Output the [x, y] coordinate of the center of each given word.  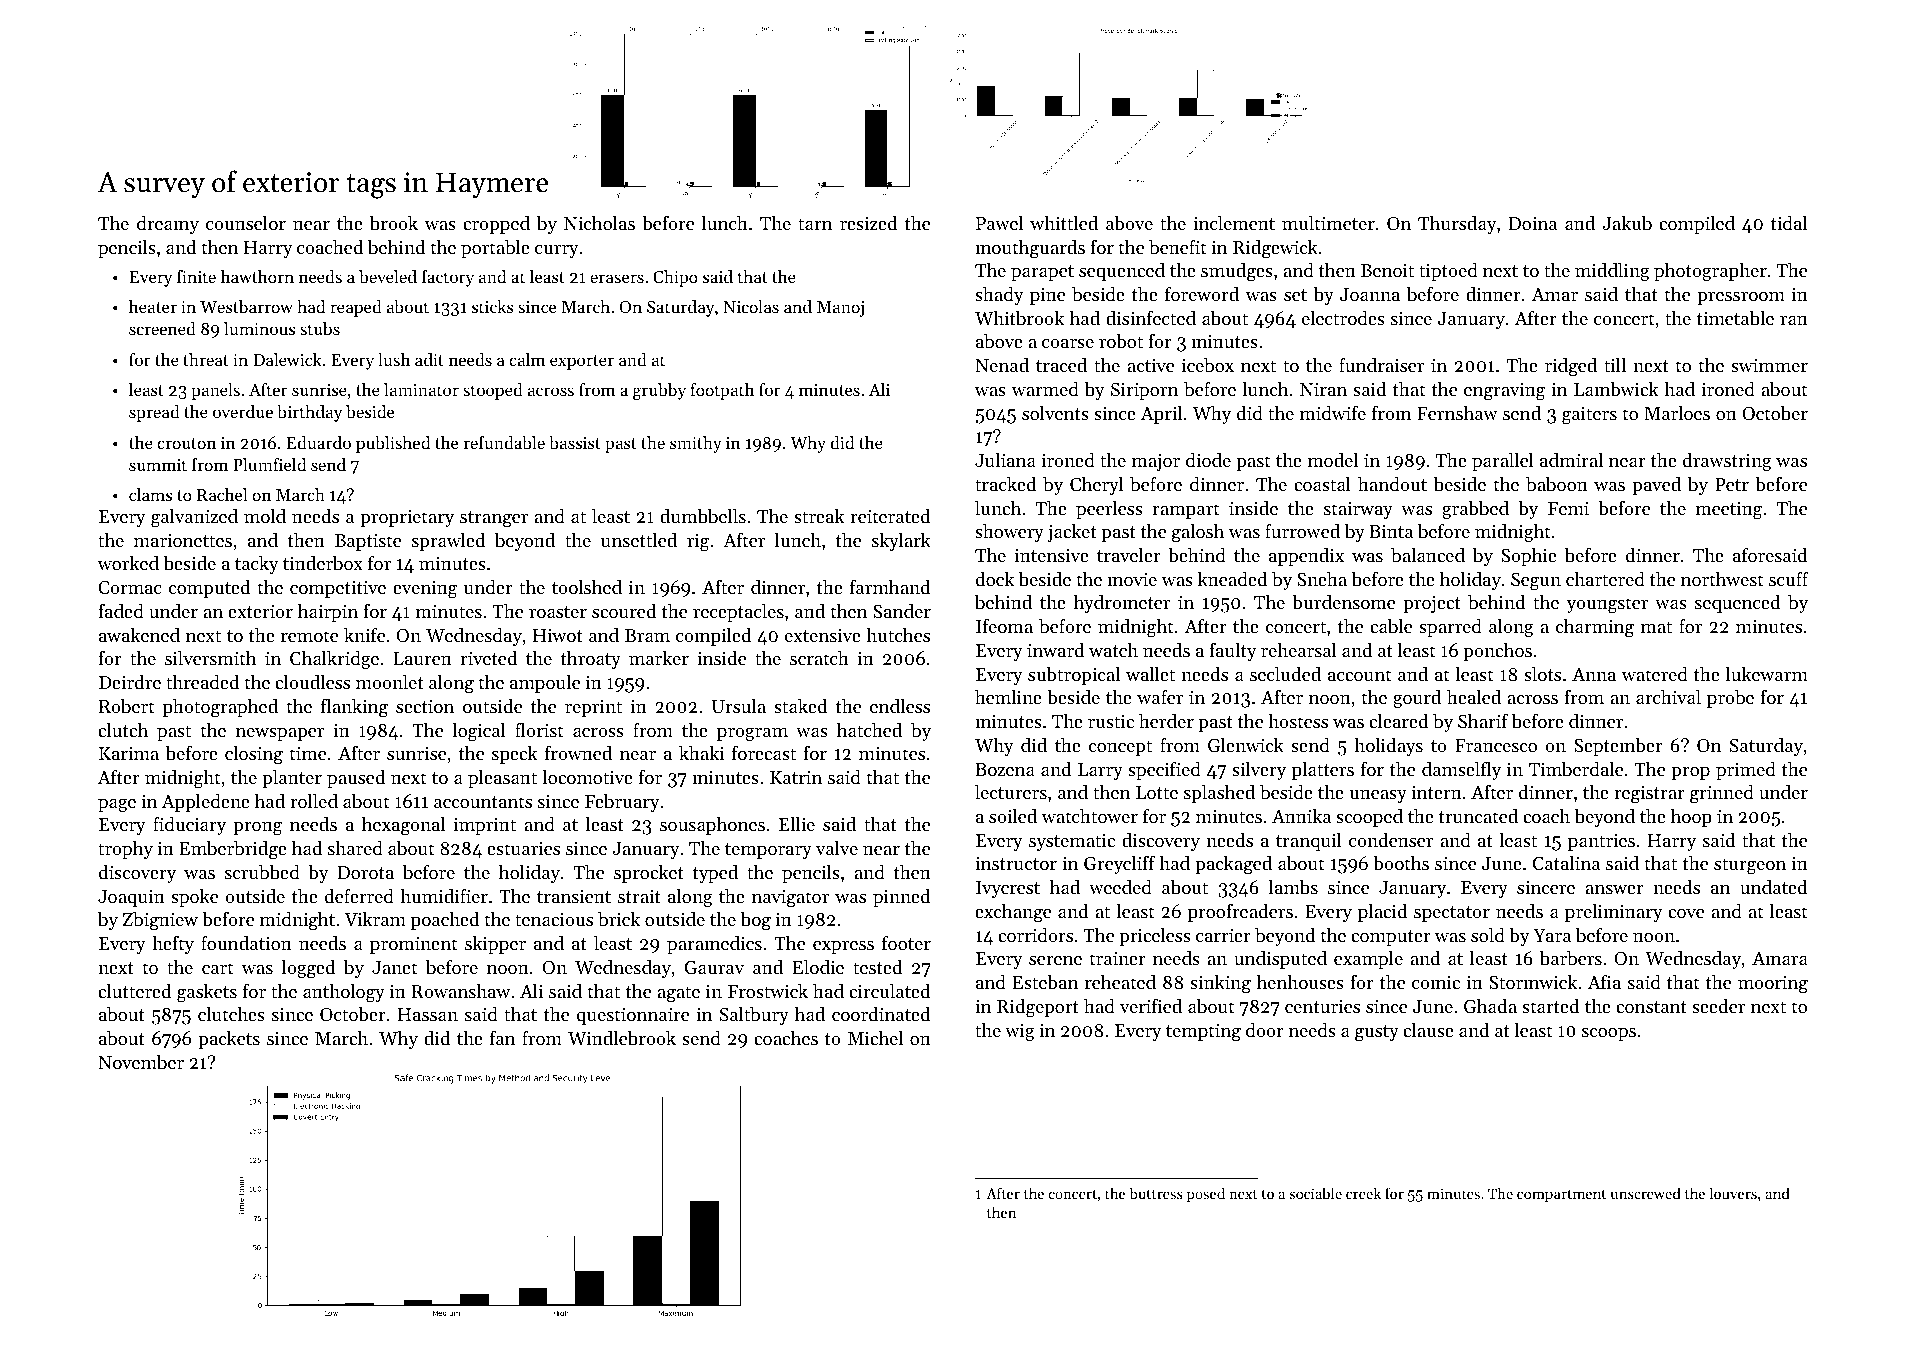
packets [229, 1040]
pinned [901, 898]
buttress [1156, 1193]
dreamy [168, 225]
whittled [1064, 223]
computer [1391, 938]
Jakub [1627, 223]
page [117, 805]
